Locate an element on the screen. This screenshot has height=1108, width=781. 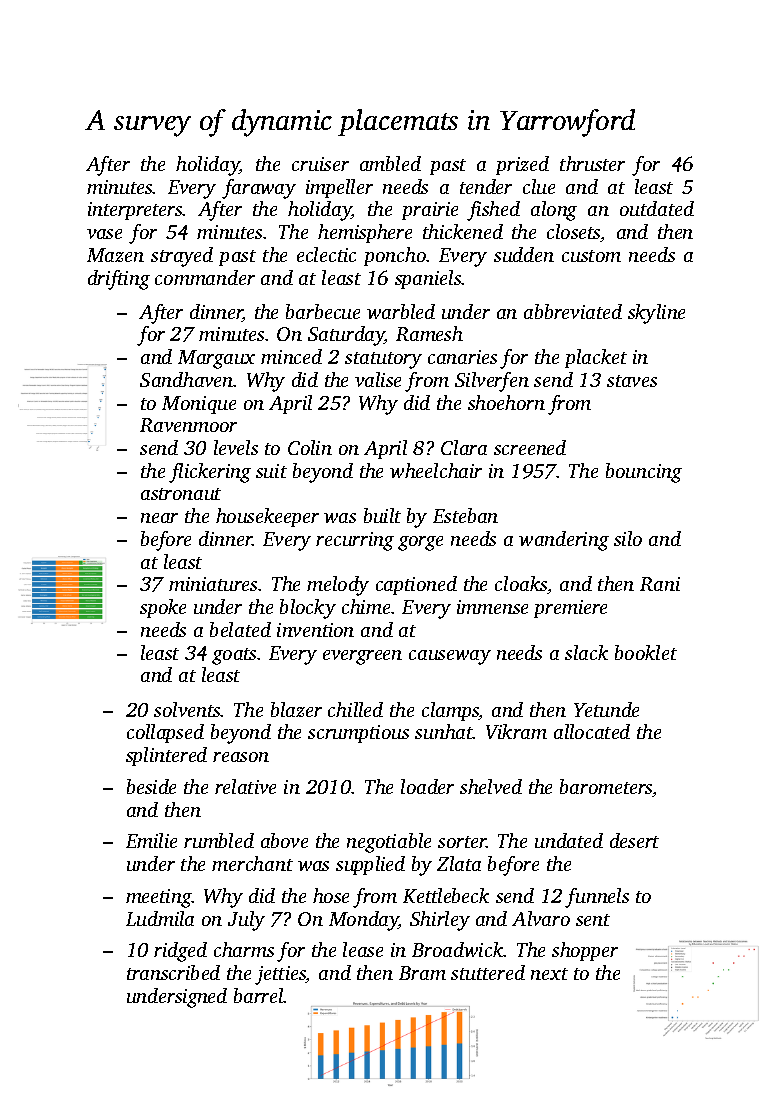
Clara is located at coordinates (464, 447).
